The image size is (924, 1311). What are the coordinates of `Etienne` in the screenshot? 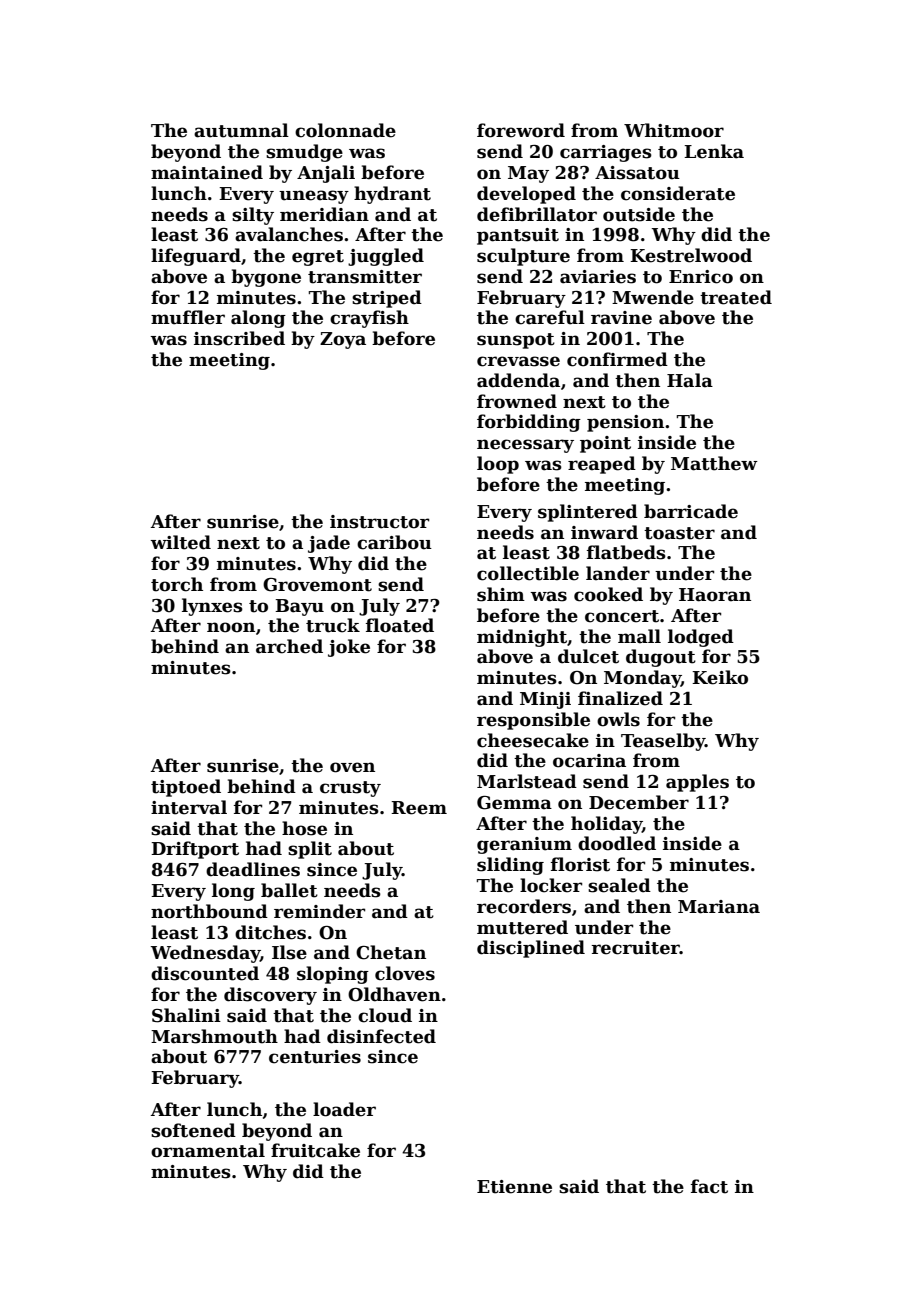 It's located at (514, 1187).
